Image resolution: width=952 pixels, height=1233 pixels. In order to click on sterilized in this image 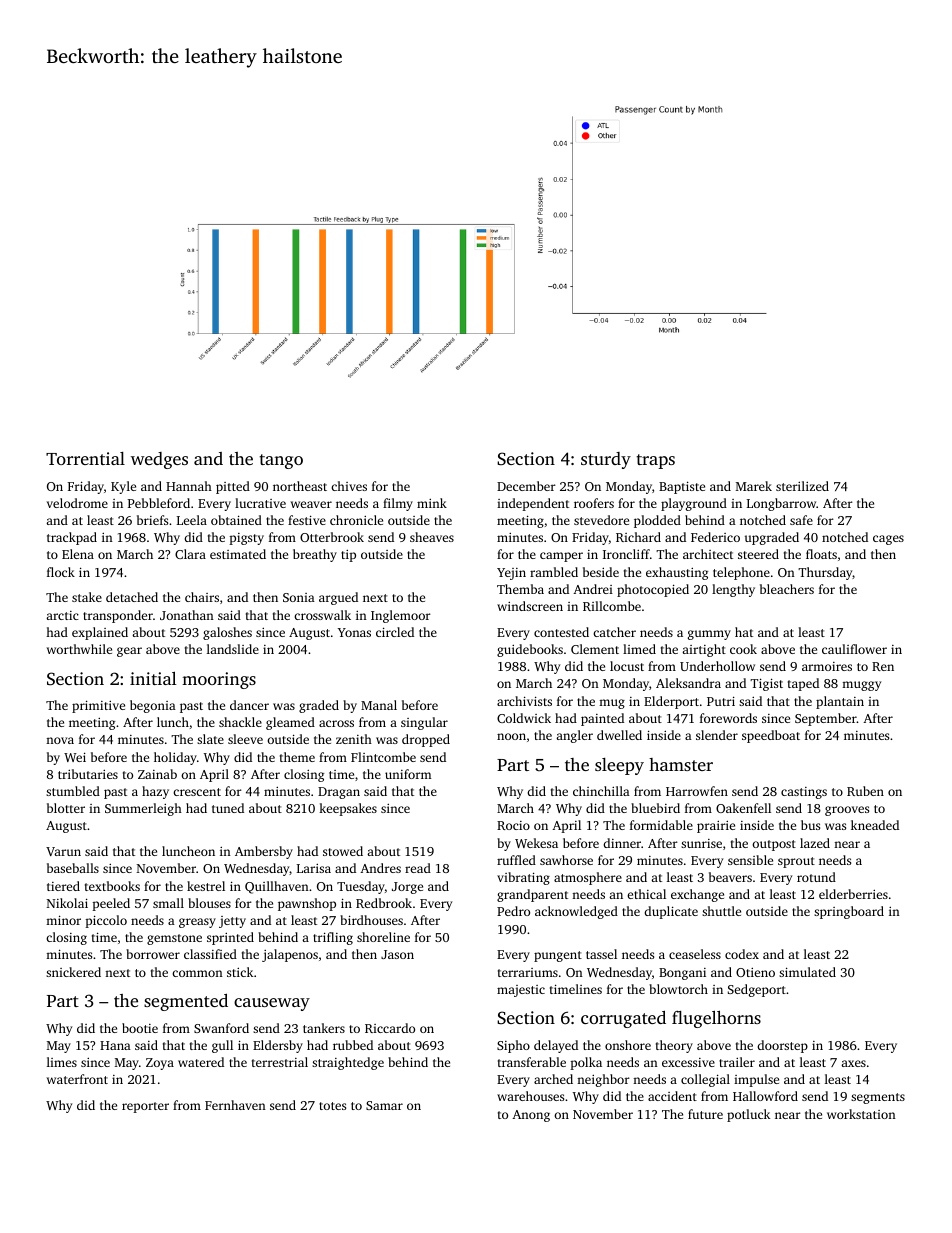, I will do `click(802, 486)`.
